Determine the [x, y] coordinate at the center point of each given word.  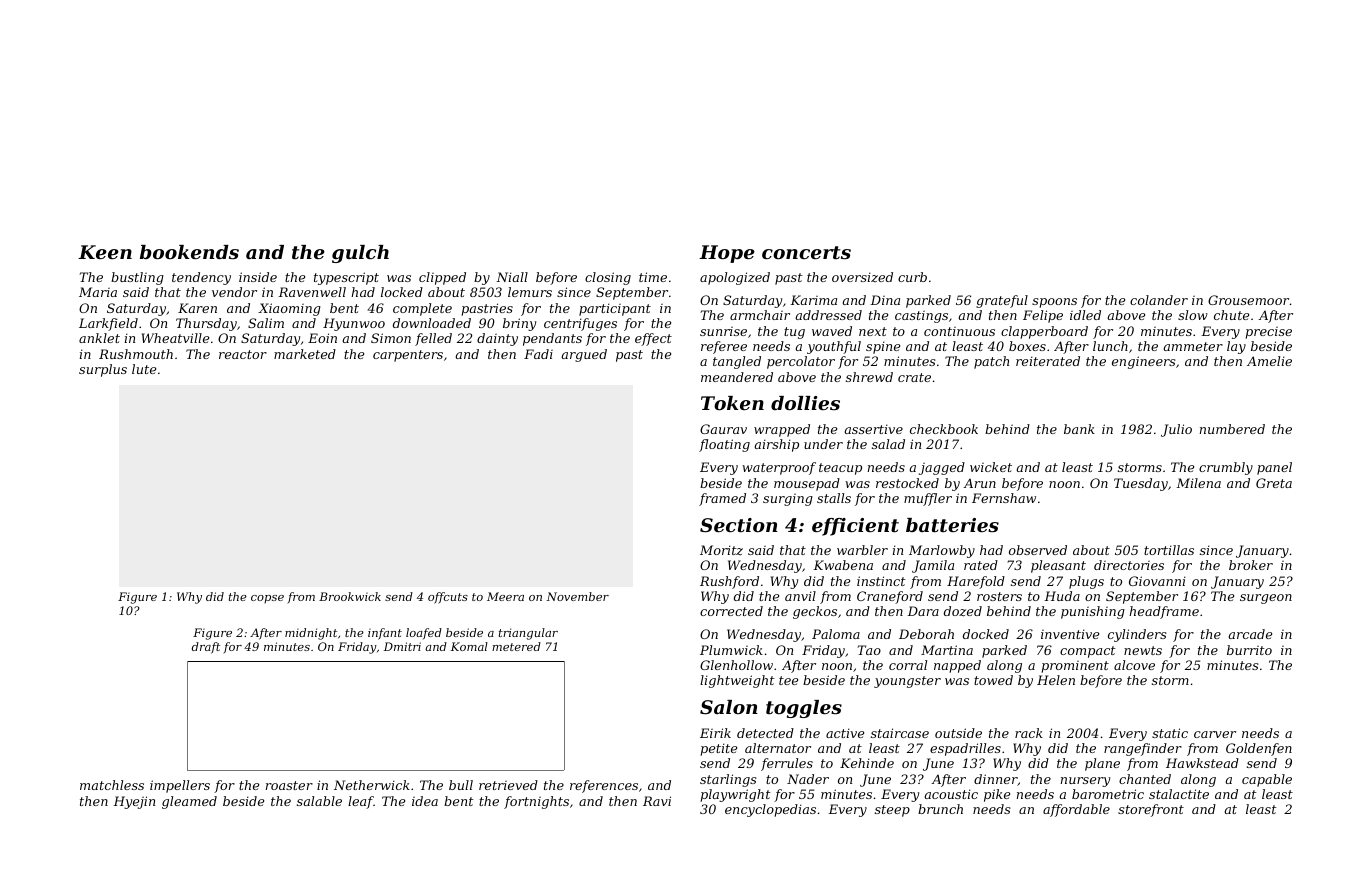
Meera [505, 596]
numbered [1232, 429]
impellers [180, 786]
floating [724, 445]
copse [267, 599]
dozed [963, 611]
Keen [105, 252]
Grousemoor [1248, 300]
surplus [103, 370]
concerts [806, 252]
